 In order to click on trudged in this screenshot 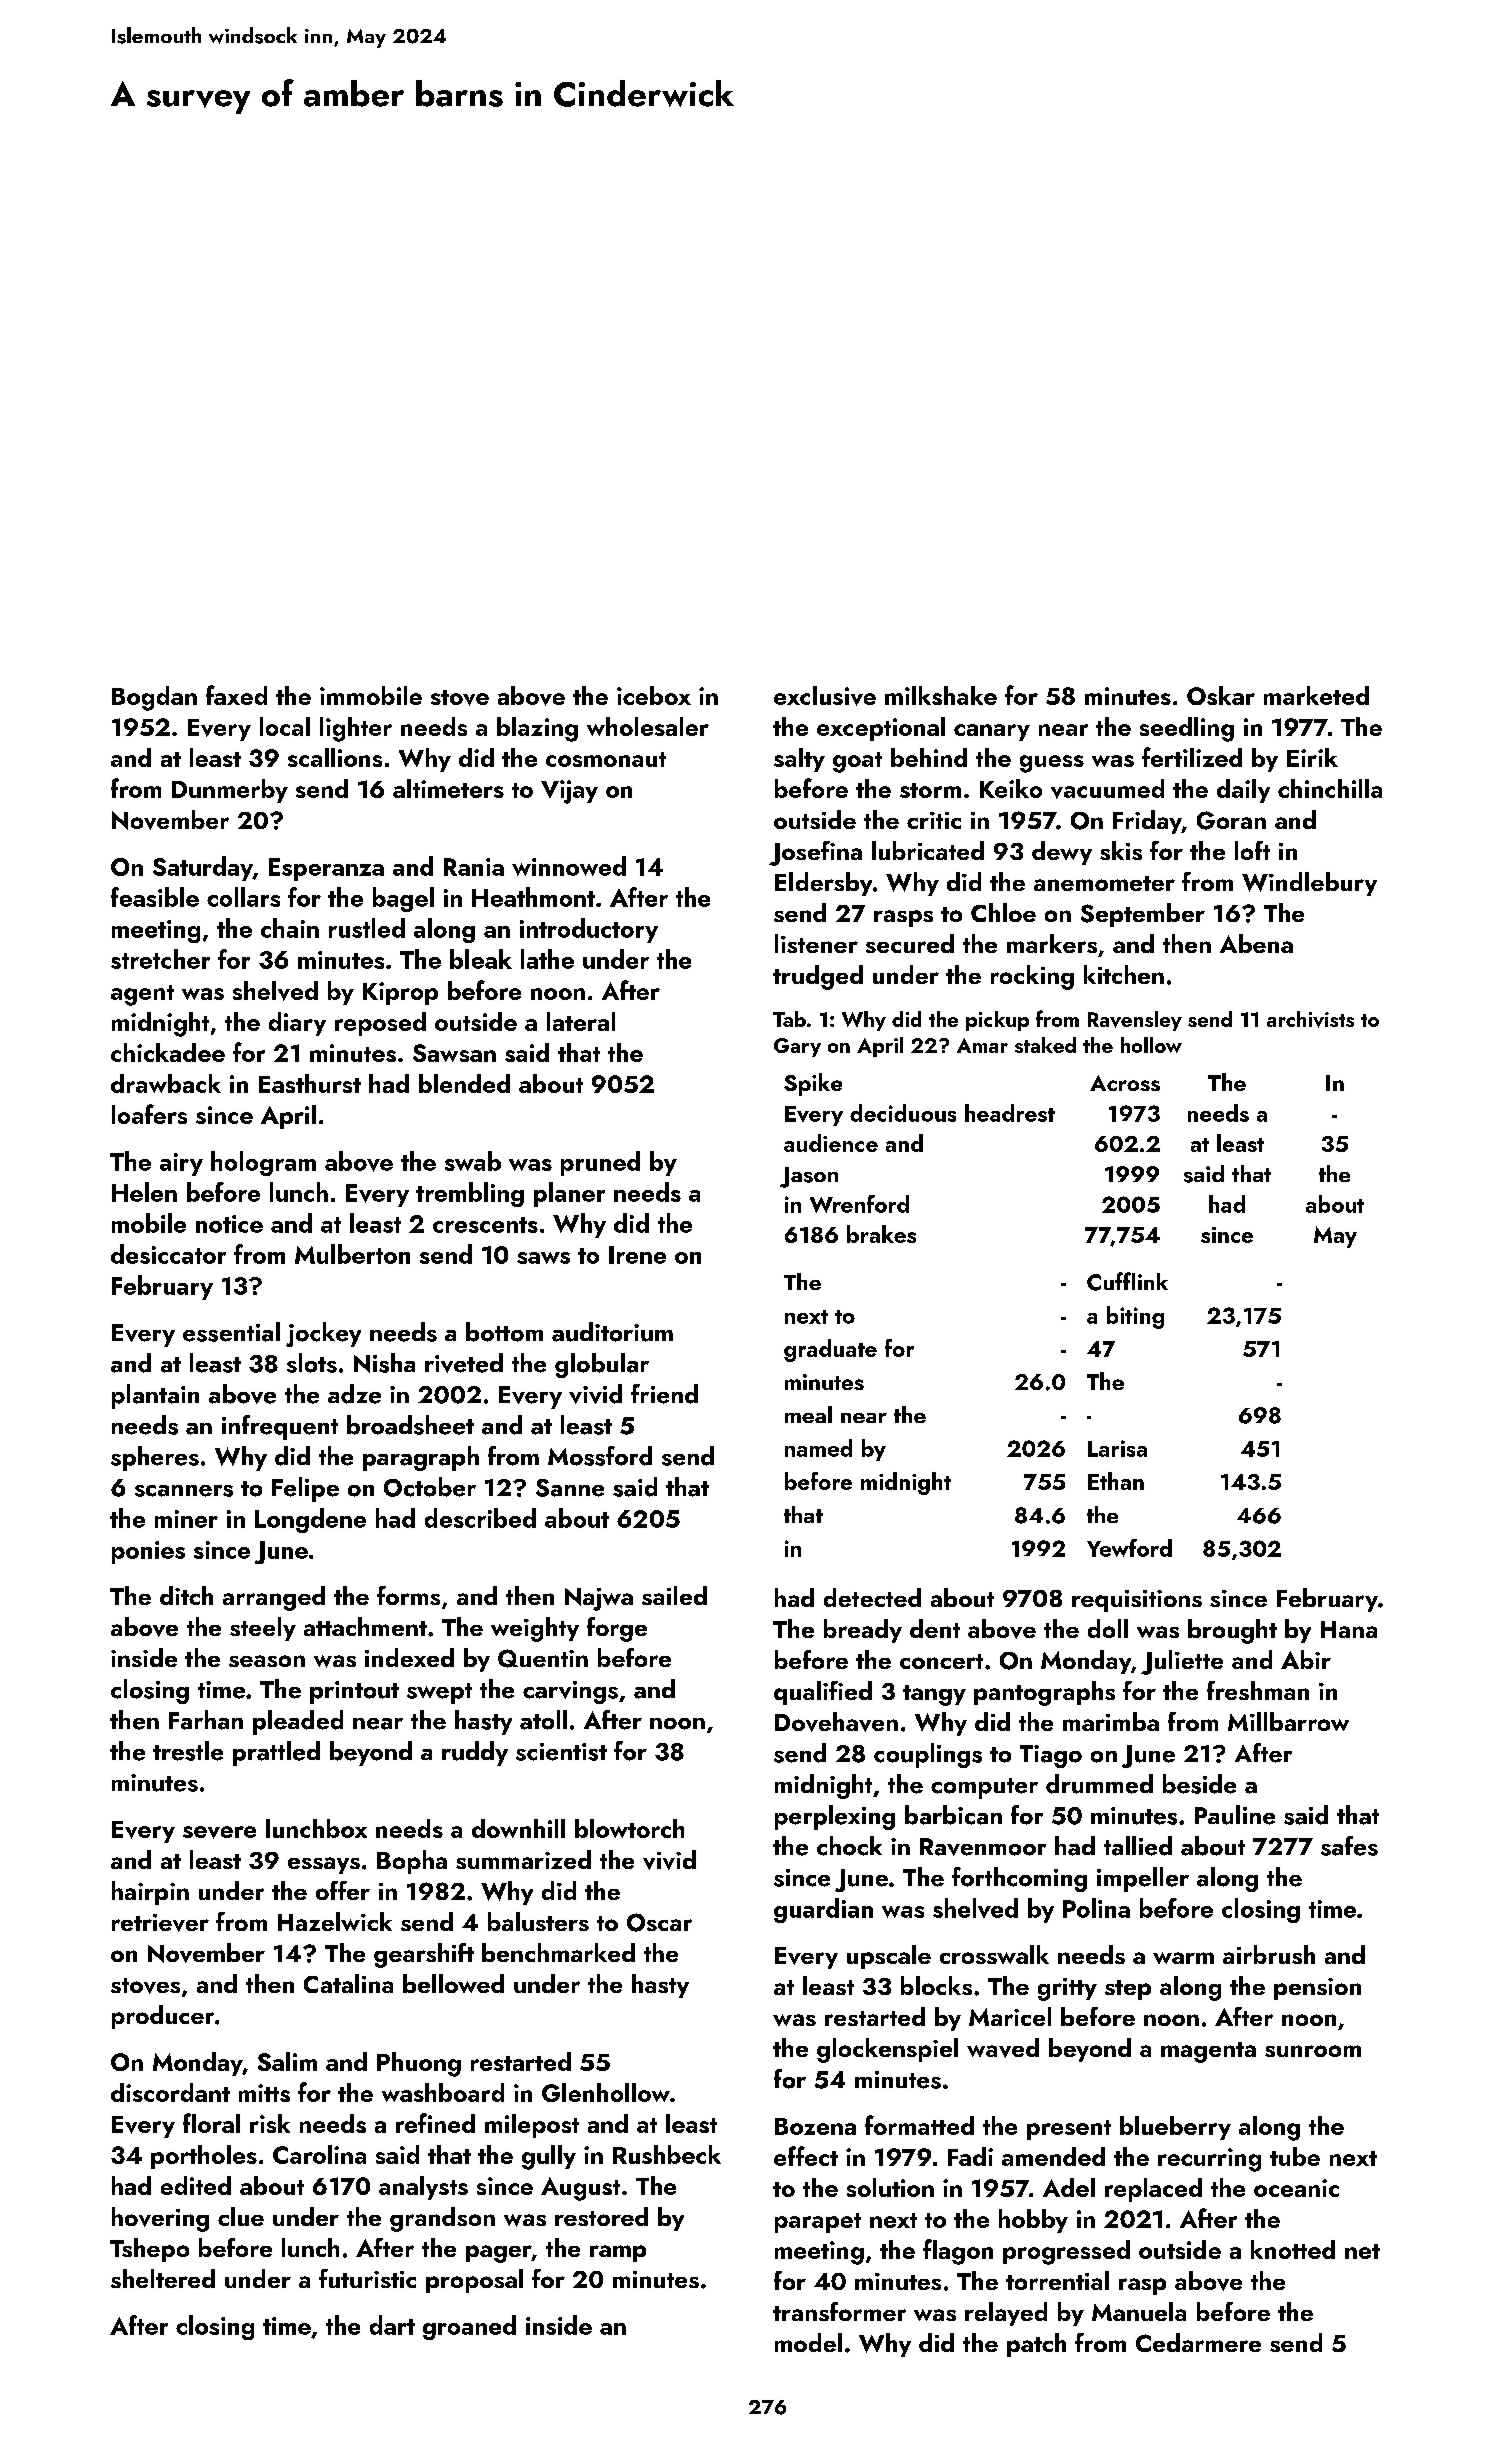, I will do `click(818, 977)`.
